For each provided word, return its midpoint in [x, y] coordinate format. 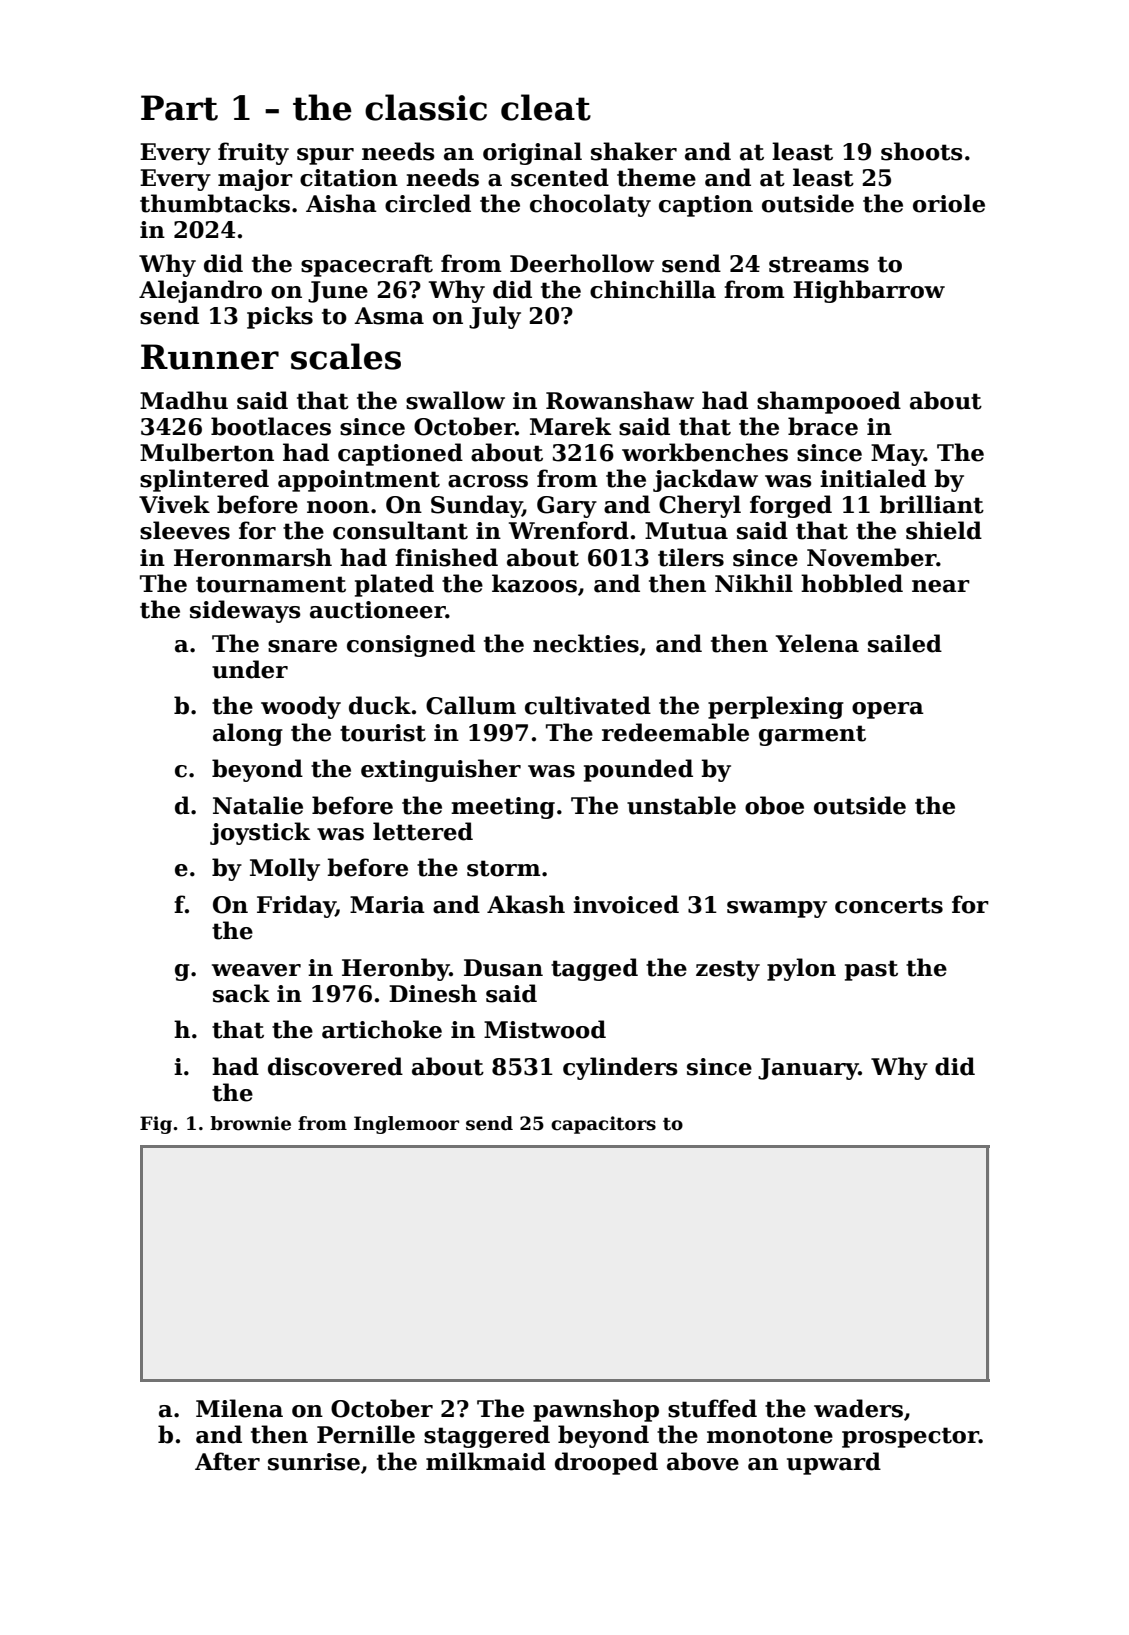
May [897, 455]
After [227, 1461]
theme [656, 177]
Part [179, 108]
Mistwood [545, 1029]
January [808, 1069]
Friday [296, 906]
